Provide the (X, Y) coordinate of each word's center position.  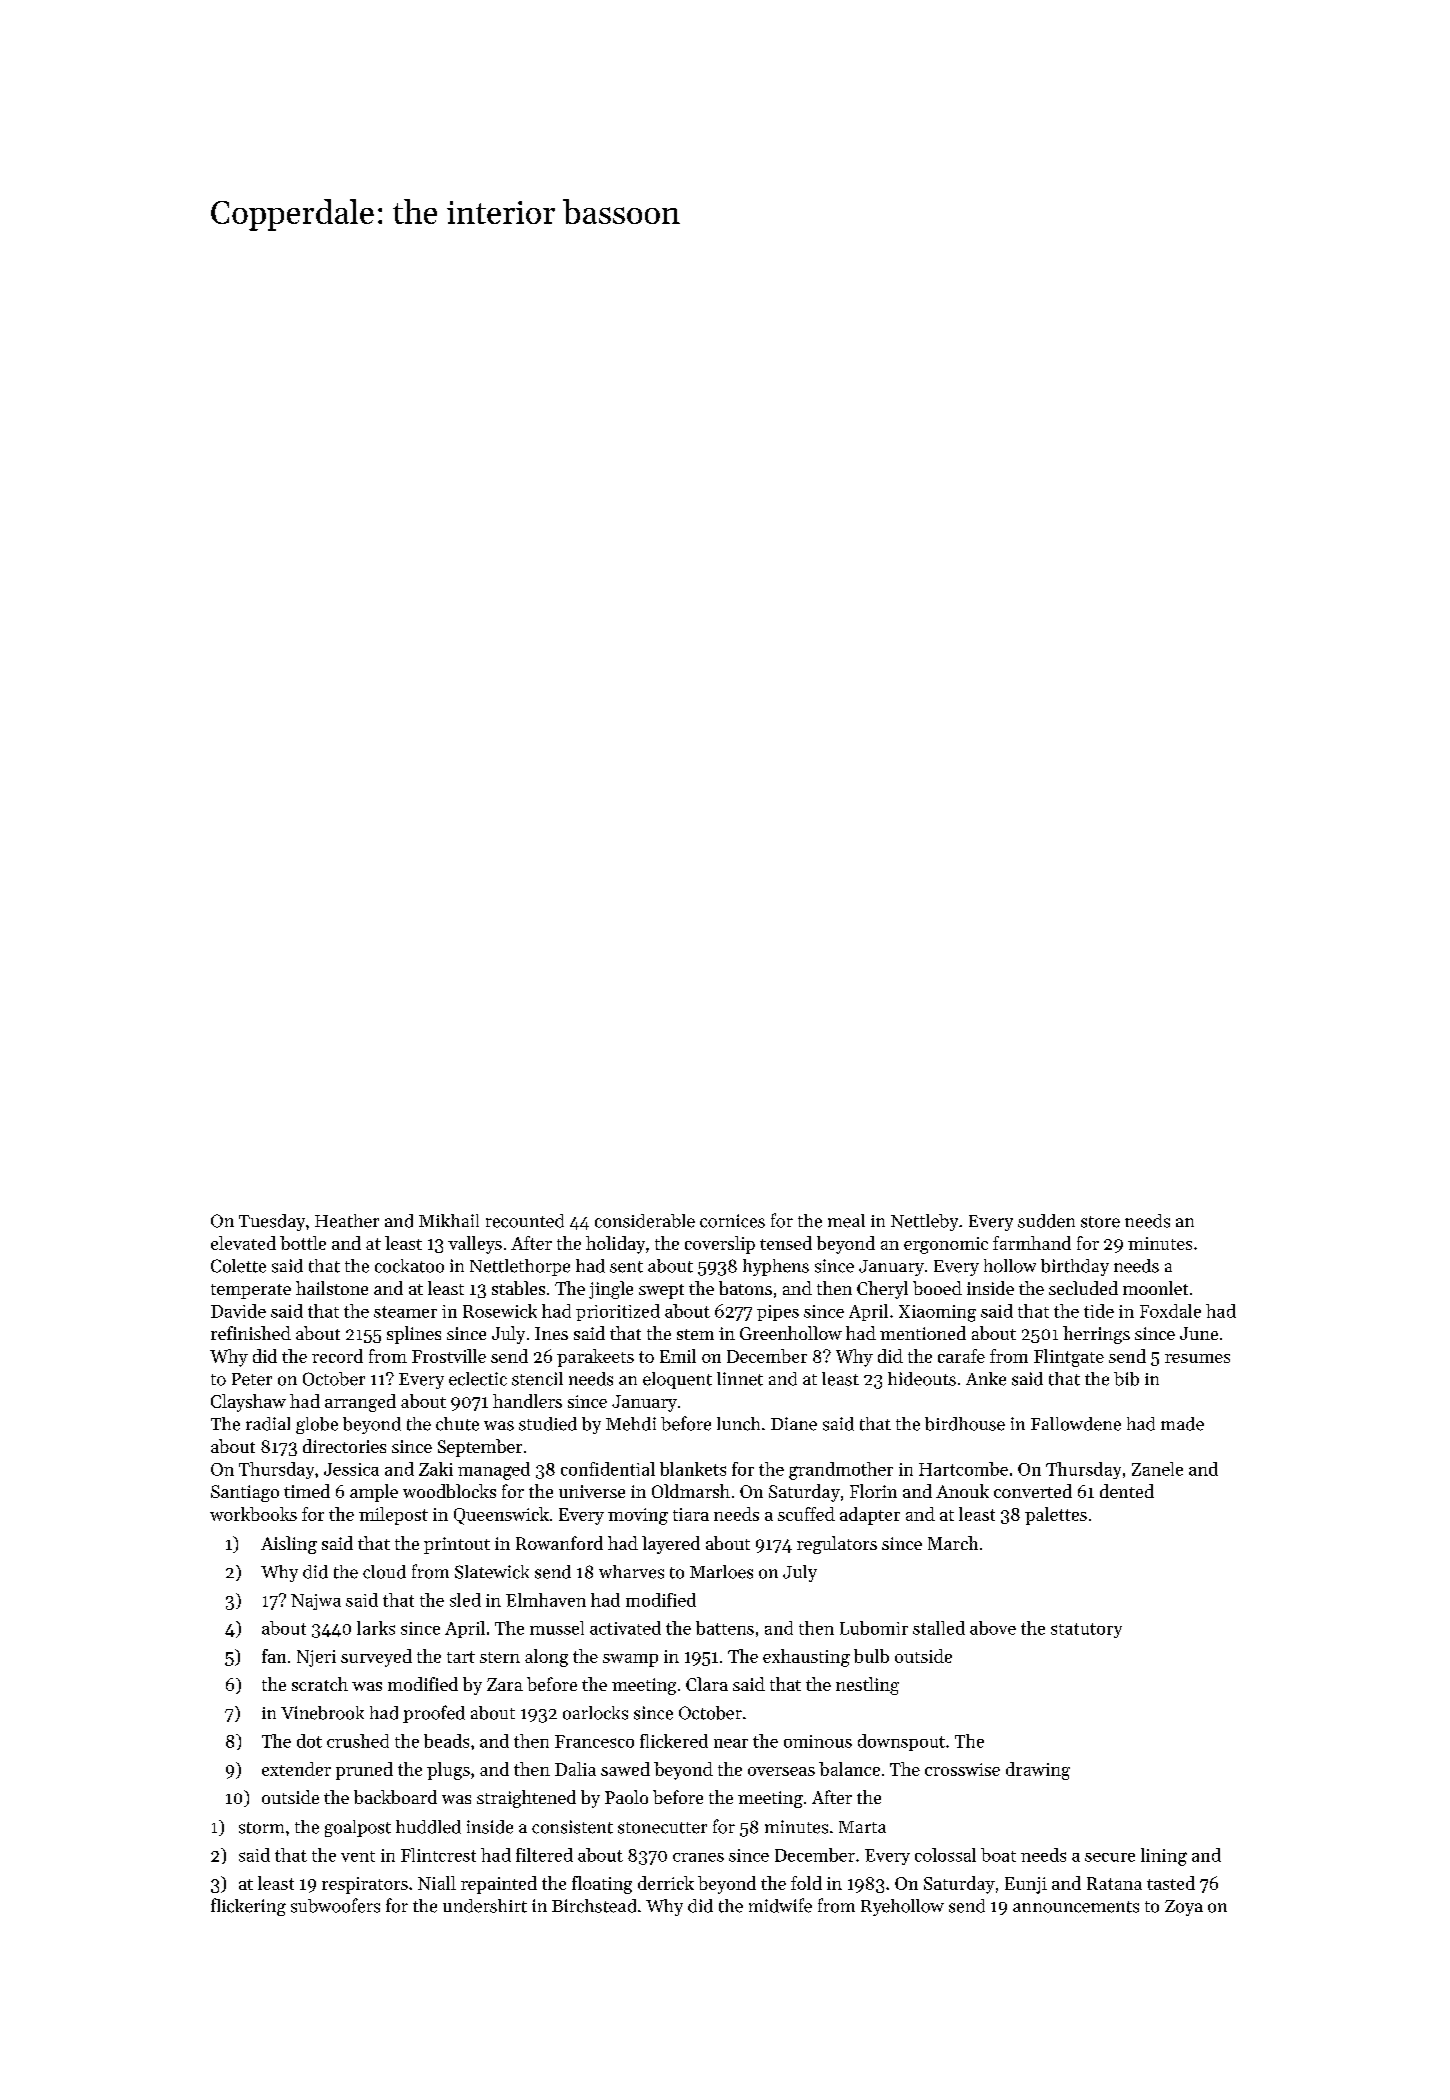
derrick (666, 1883)
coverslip (720, 1245)
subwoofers (335, 1905)
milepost (393, 1516)
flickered (674, 1741)
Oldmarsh (691, 1491)
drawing (1038, 1771)
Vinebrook (322, 1713)
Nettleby (924, 1222)
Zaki (436, 1469)
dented (1127, 1491)
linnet (740, 1379)
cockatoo (409, 1266)
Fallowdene (1076, 1424)
